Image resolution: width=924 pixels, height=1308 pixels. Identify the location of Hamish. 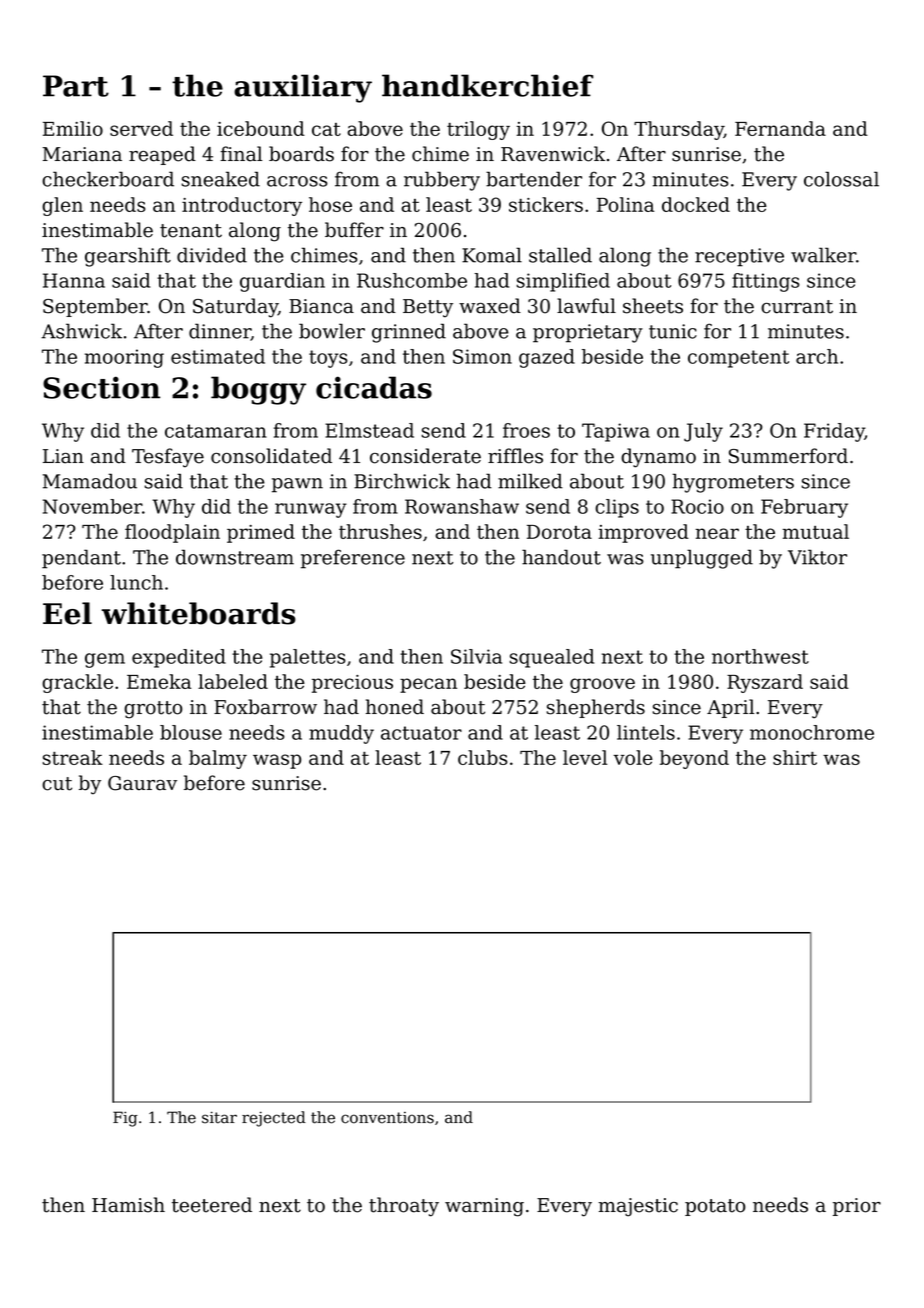
(128, 1205).
